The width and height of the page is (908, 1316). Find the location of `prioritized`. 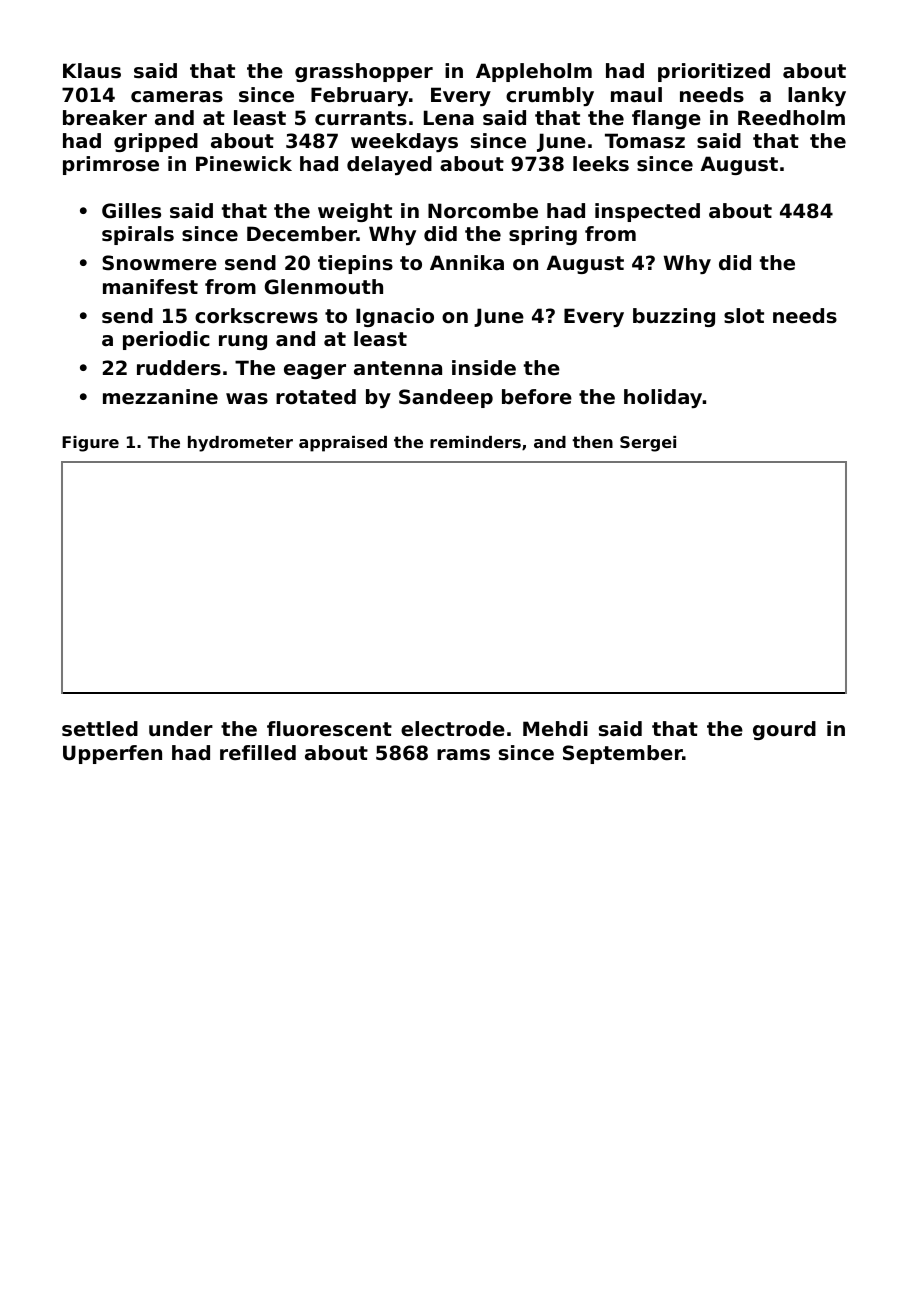

prioritized is located at coordinates (714, 72).
